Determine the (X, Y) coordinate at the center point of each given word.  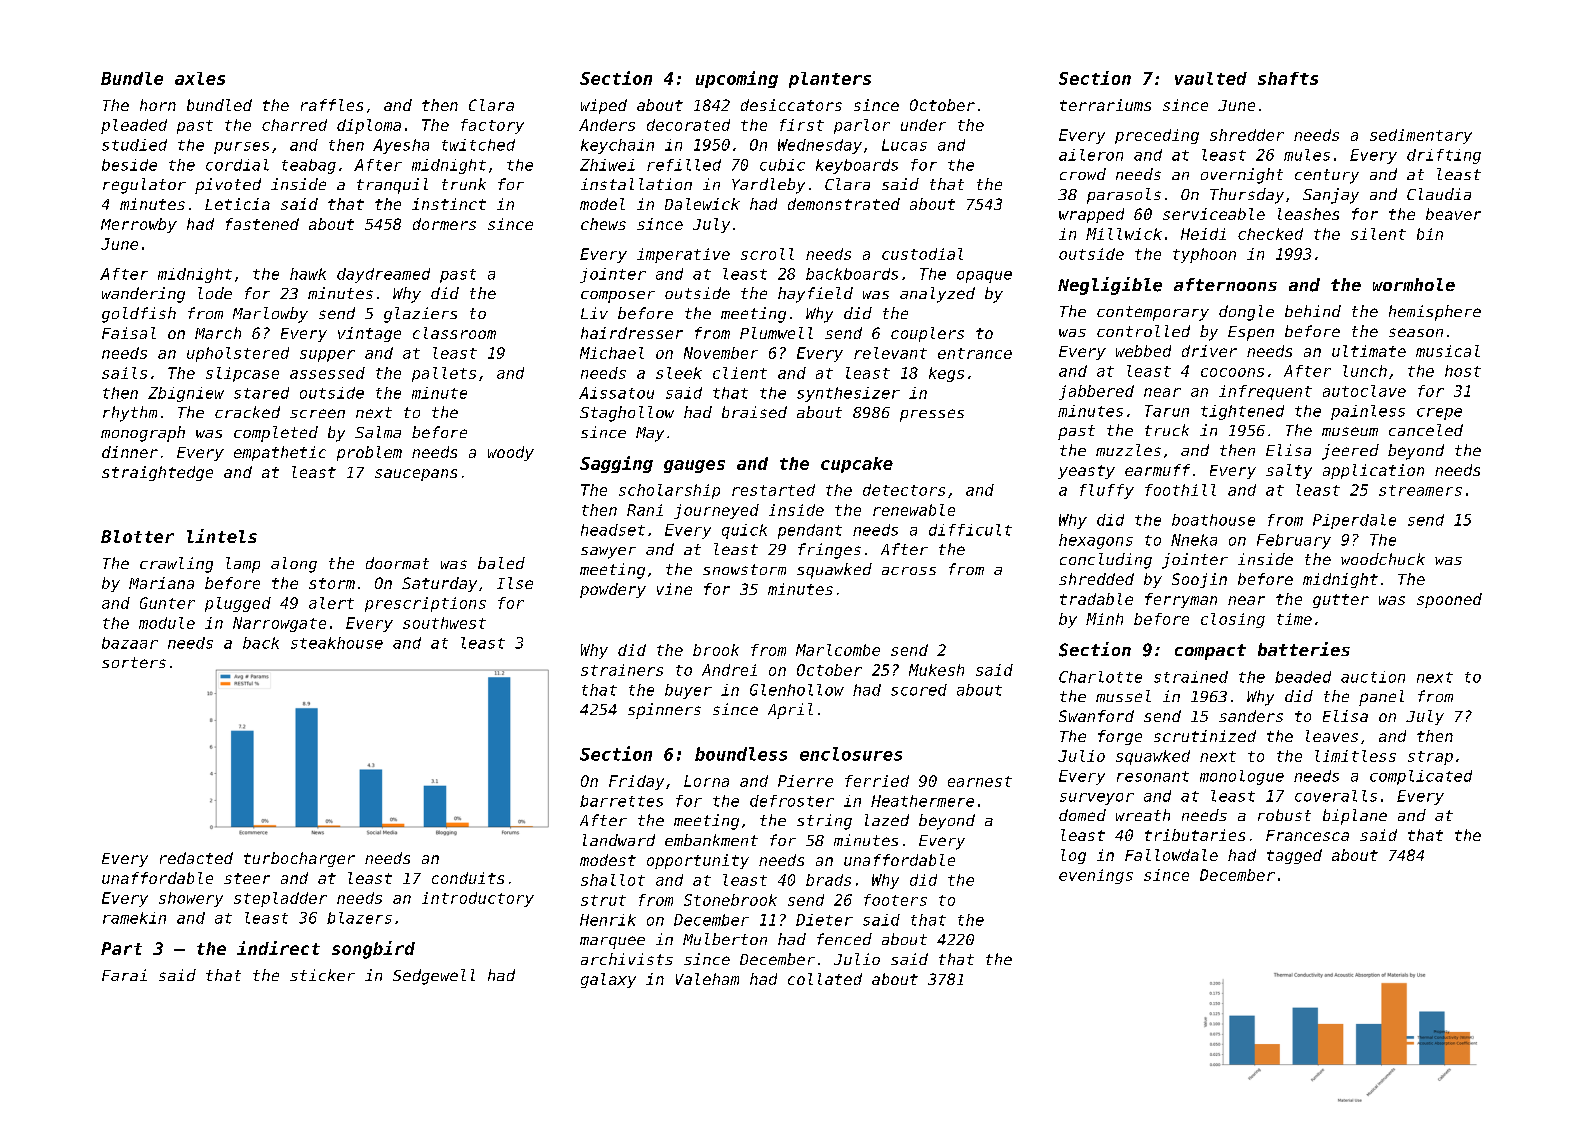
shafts (1288, 78)
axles (200, 78)
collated (825, 979)
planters (830, 80)
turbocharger (299, 859)
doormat (397, 563)
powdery (613, 590)
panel (1381, 698)
